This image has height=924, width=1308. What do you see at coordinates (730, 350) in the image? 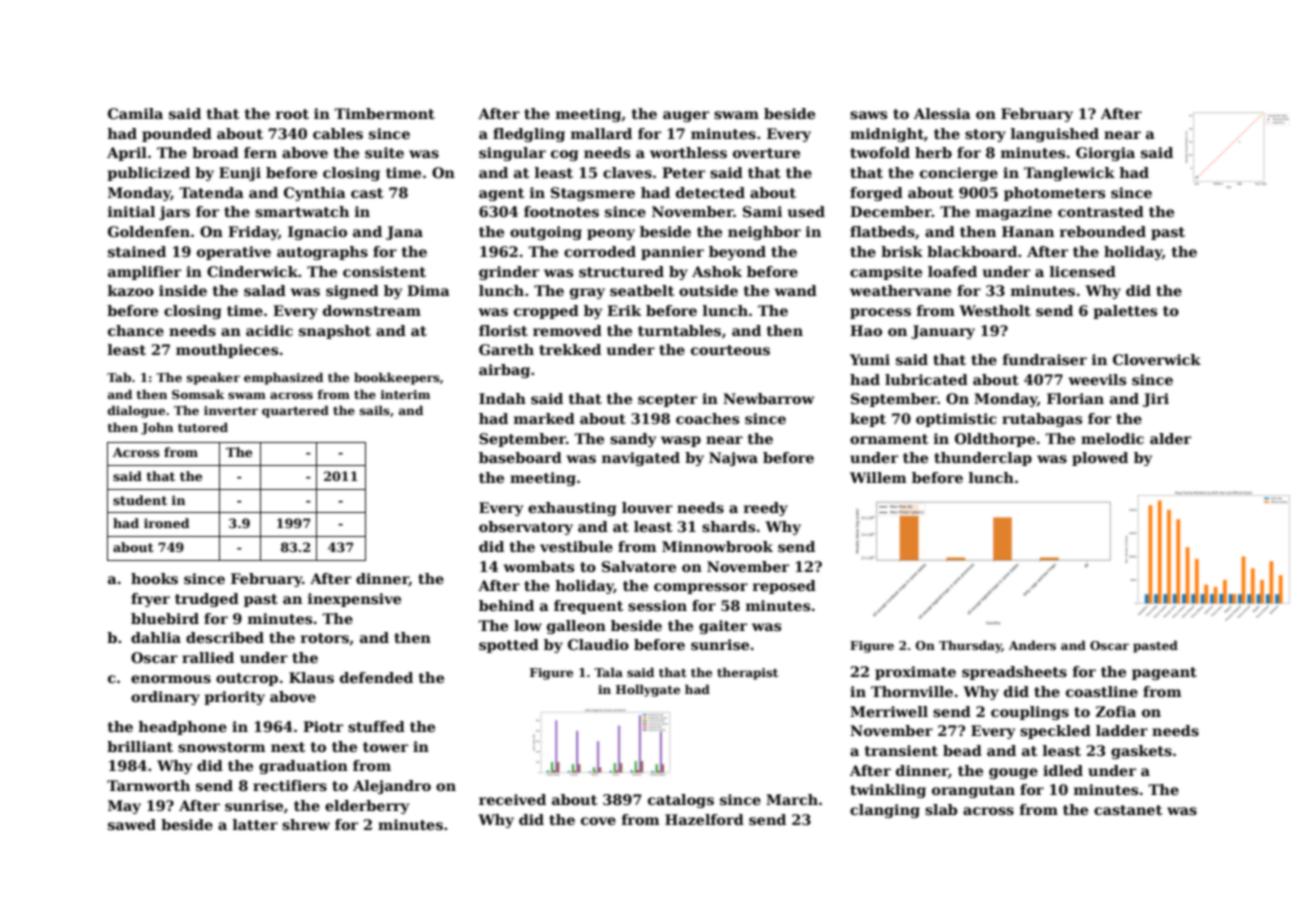
I see `courteous` at bounding box center [730, 350].
